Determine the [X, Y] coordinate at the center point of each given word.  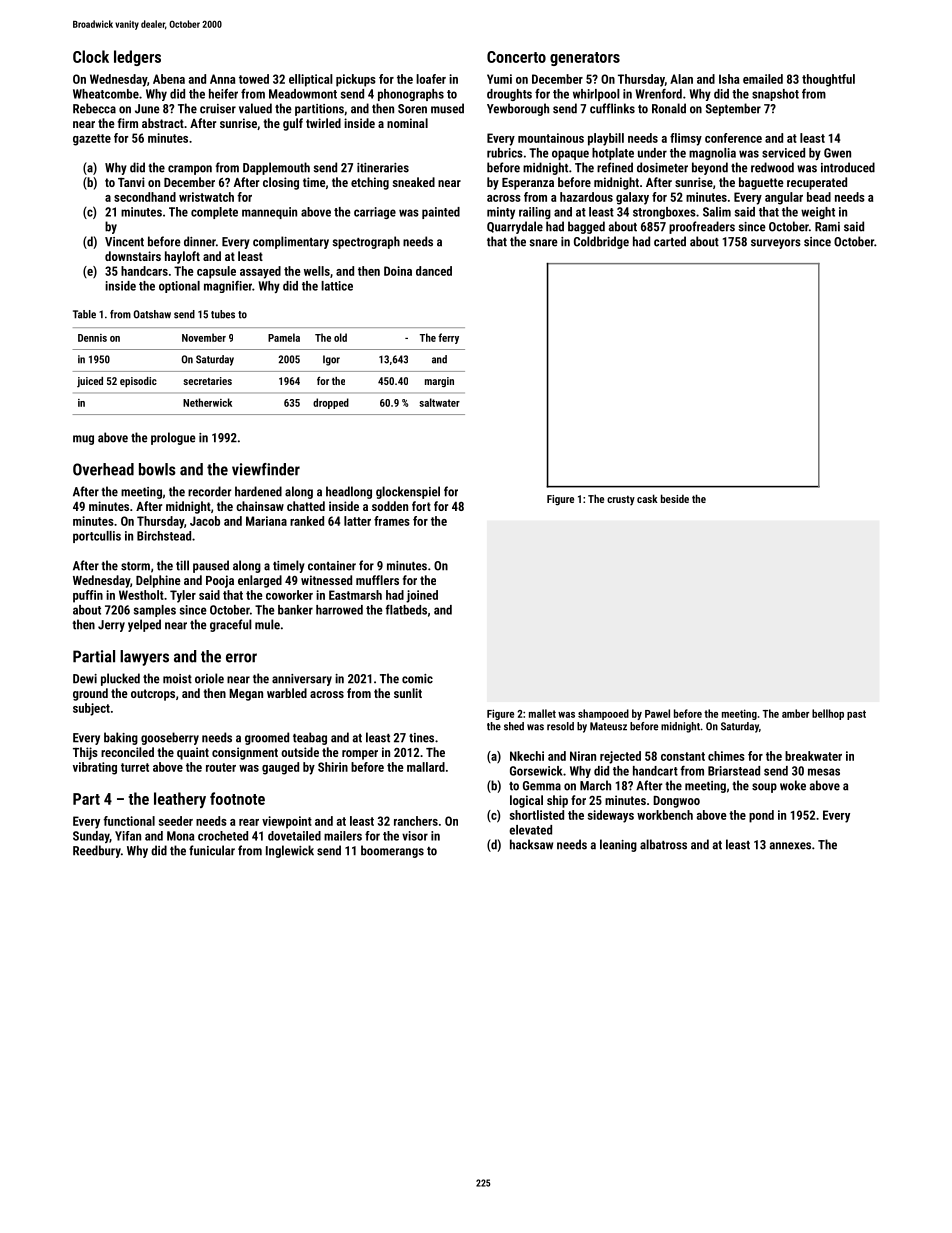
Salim [717, 212]
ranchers [416, 821]
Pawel [657, 713]
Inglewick [290, 851]
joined [422, 596]
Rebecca [94, 108]
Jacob [205, 521]
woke [793, 785]
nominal [407, 123]
